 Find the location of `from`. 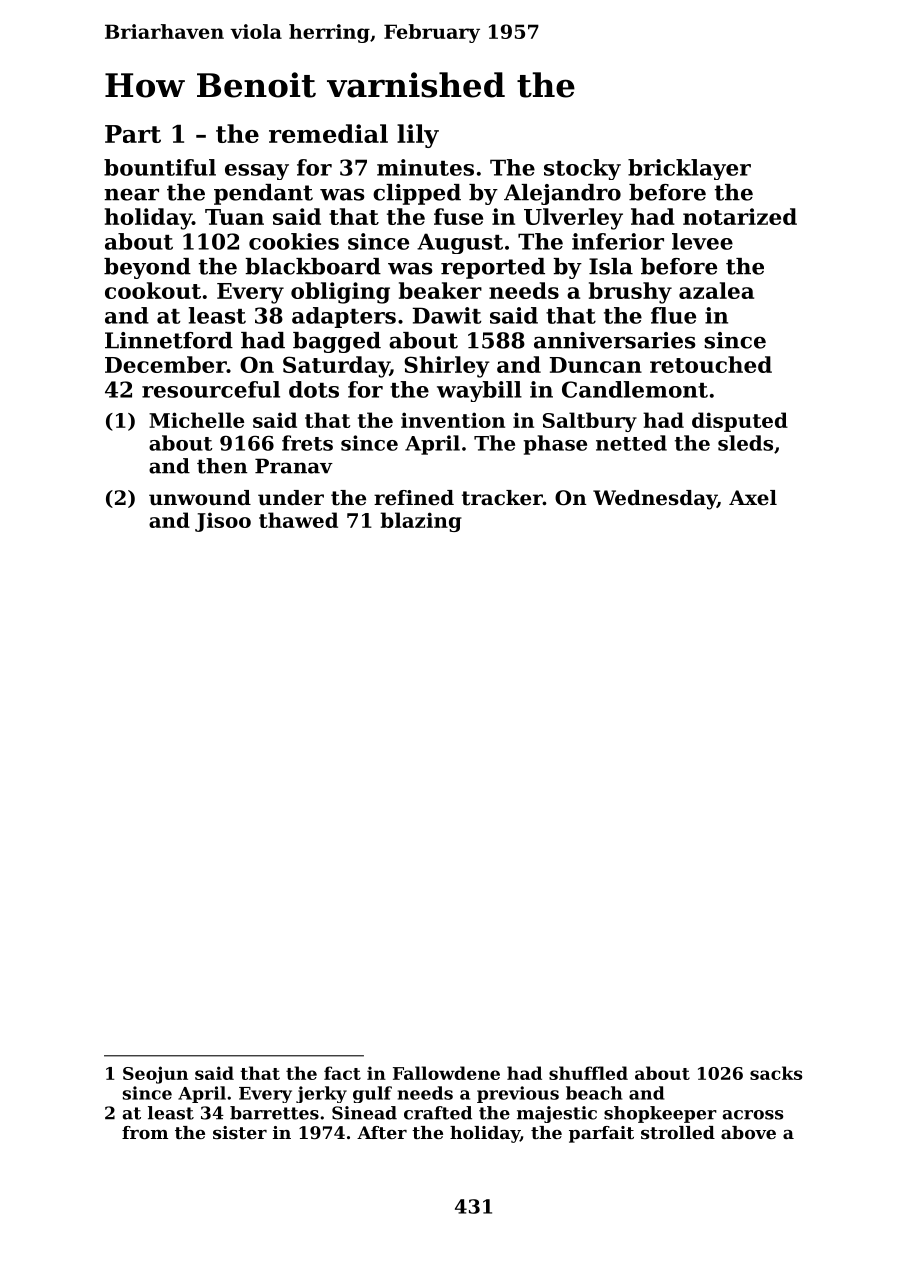

from is located at coordinates (145, 1132).
